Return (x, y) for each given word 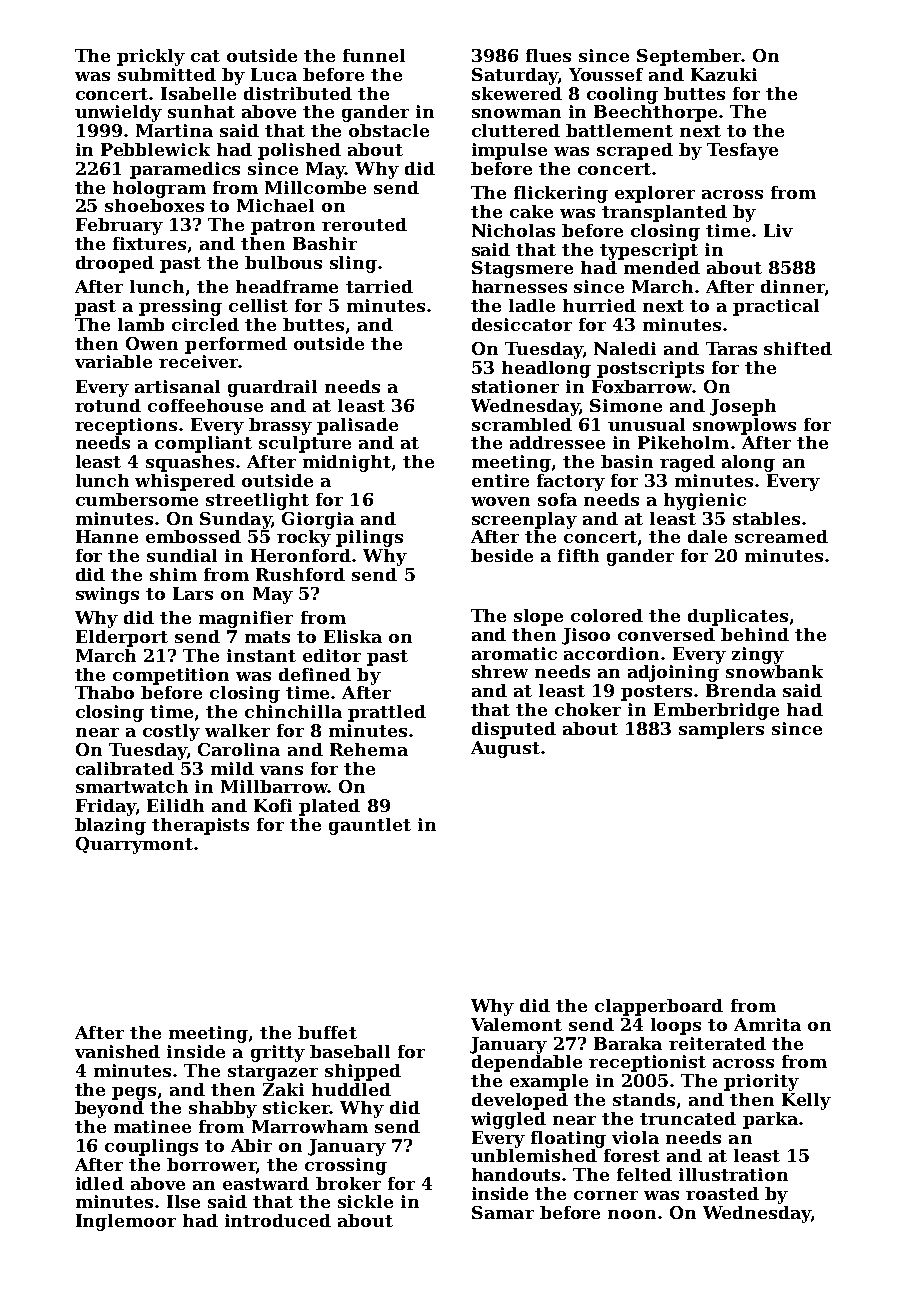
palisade (357, 426)
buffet (327, 1032)
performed (236, 345)
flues (548, 55)
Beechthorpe (655, 113)
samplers (721, 730)
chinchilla (293, 711)
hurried (599, 305)
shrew (500, 671)
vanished (117, 1051)
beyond (109, 1109)
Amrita (767, 1024)
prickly (151, 57)
